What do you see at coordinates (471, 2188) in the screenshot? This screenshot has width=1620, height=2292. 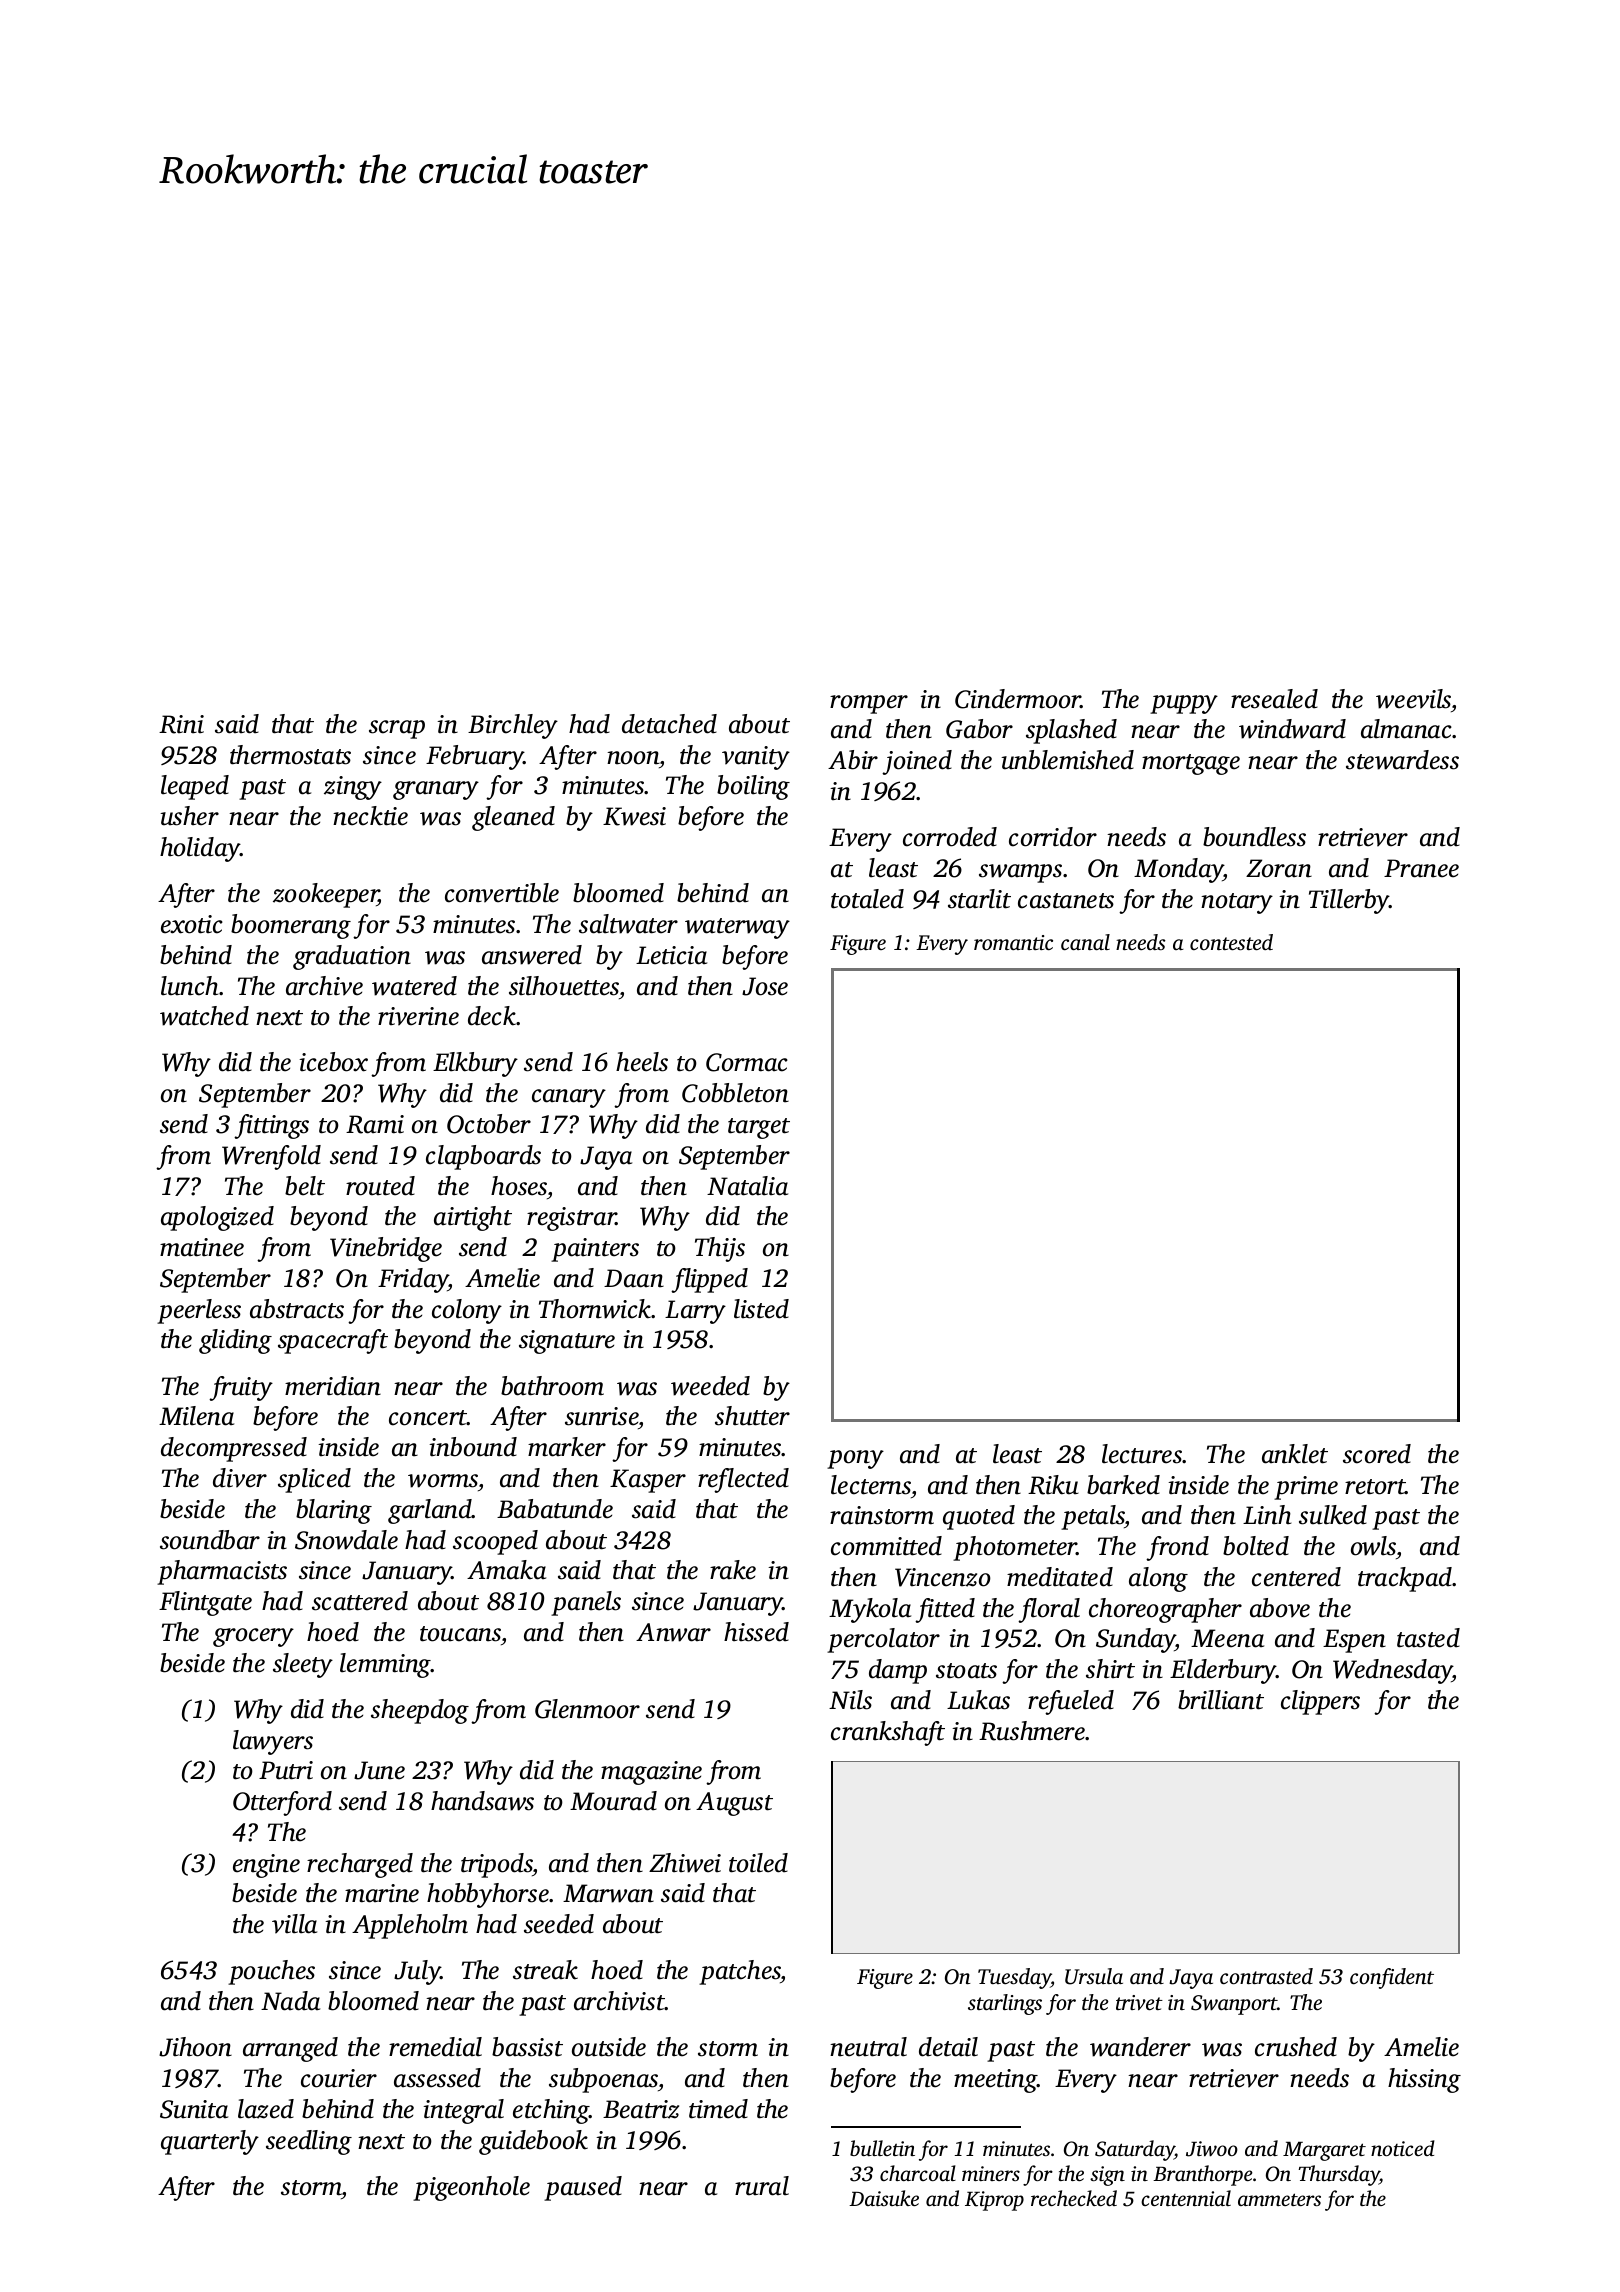 I see `pigeonhole` at bounding box center [471, 2188].
